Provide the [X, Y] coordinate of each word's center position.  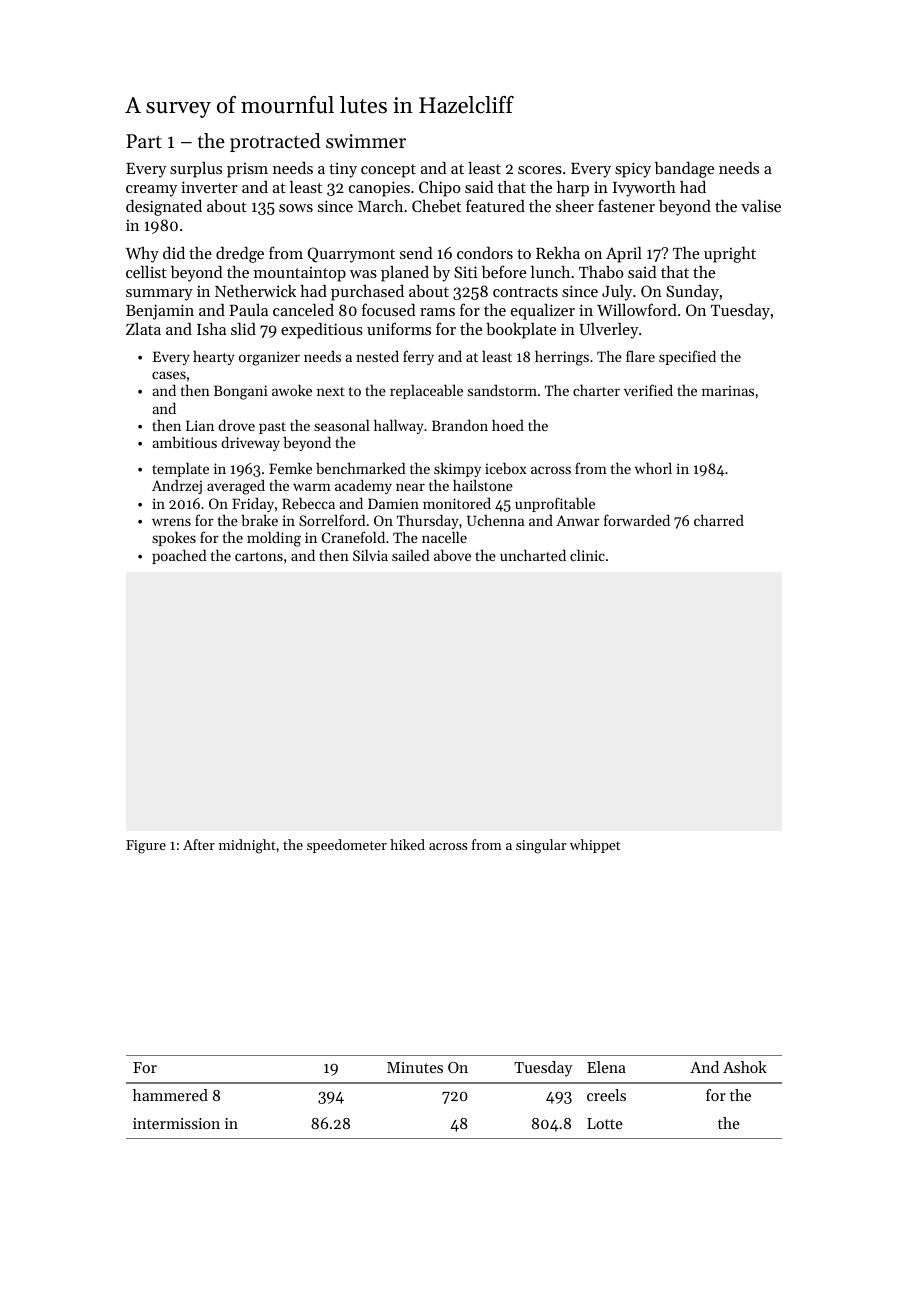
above [452, 555]
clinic [587, 555]
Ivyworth [644, 189]
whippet [595, 846]
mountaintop [300, 274]
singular [541, 846]
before [504, 271]
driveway [250, 443]
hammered [170, 1095]
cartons [259, 556]
